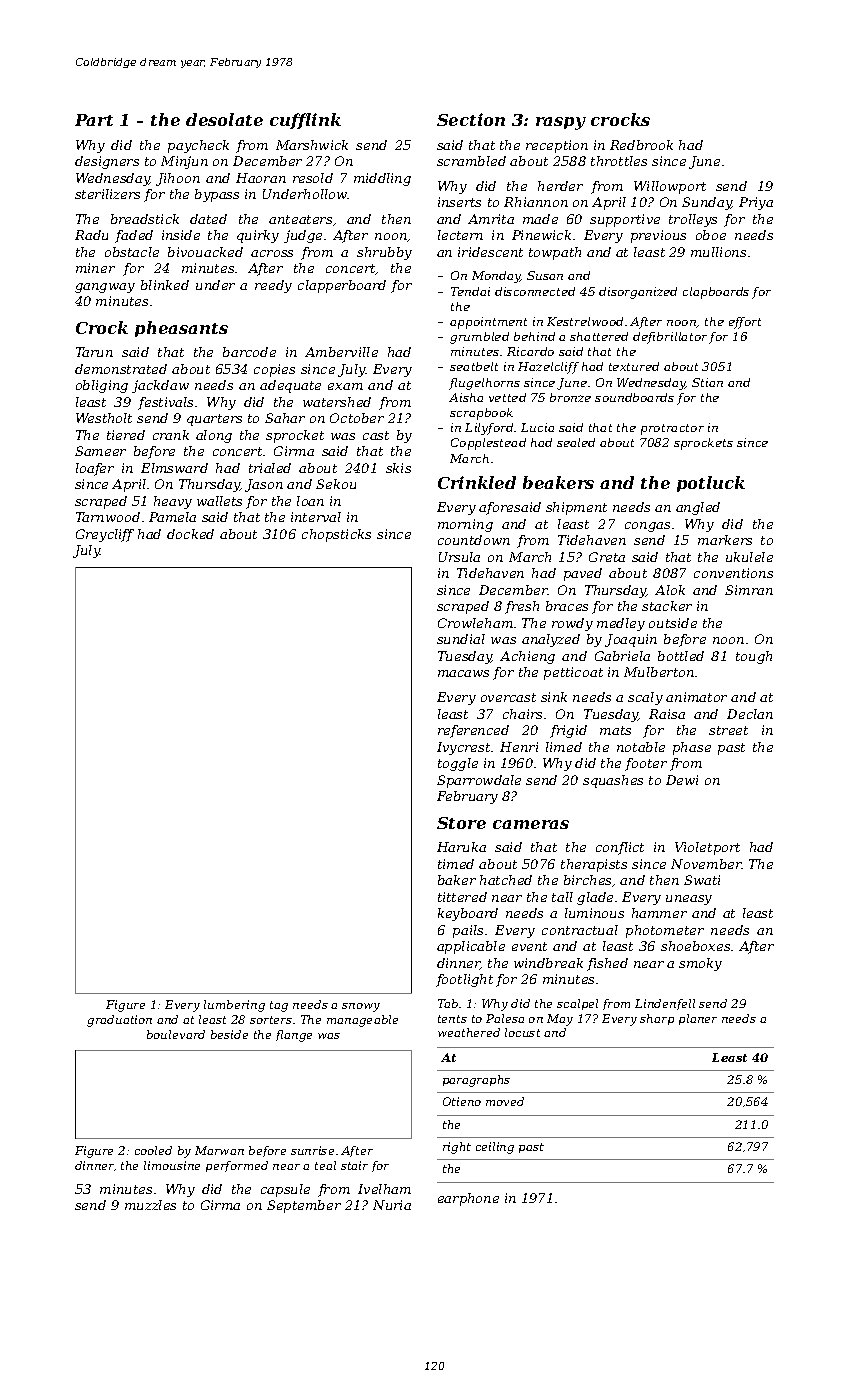 The width and height of the document is (849, 1400). Describe the element at coordinates (107, 162) in the document. I see `designers` at that location.
